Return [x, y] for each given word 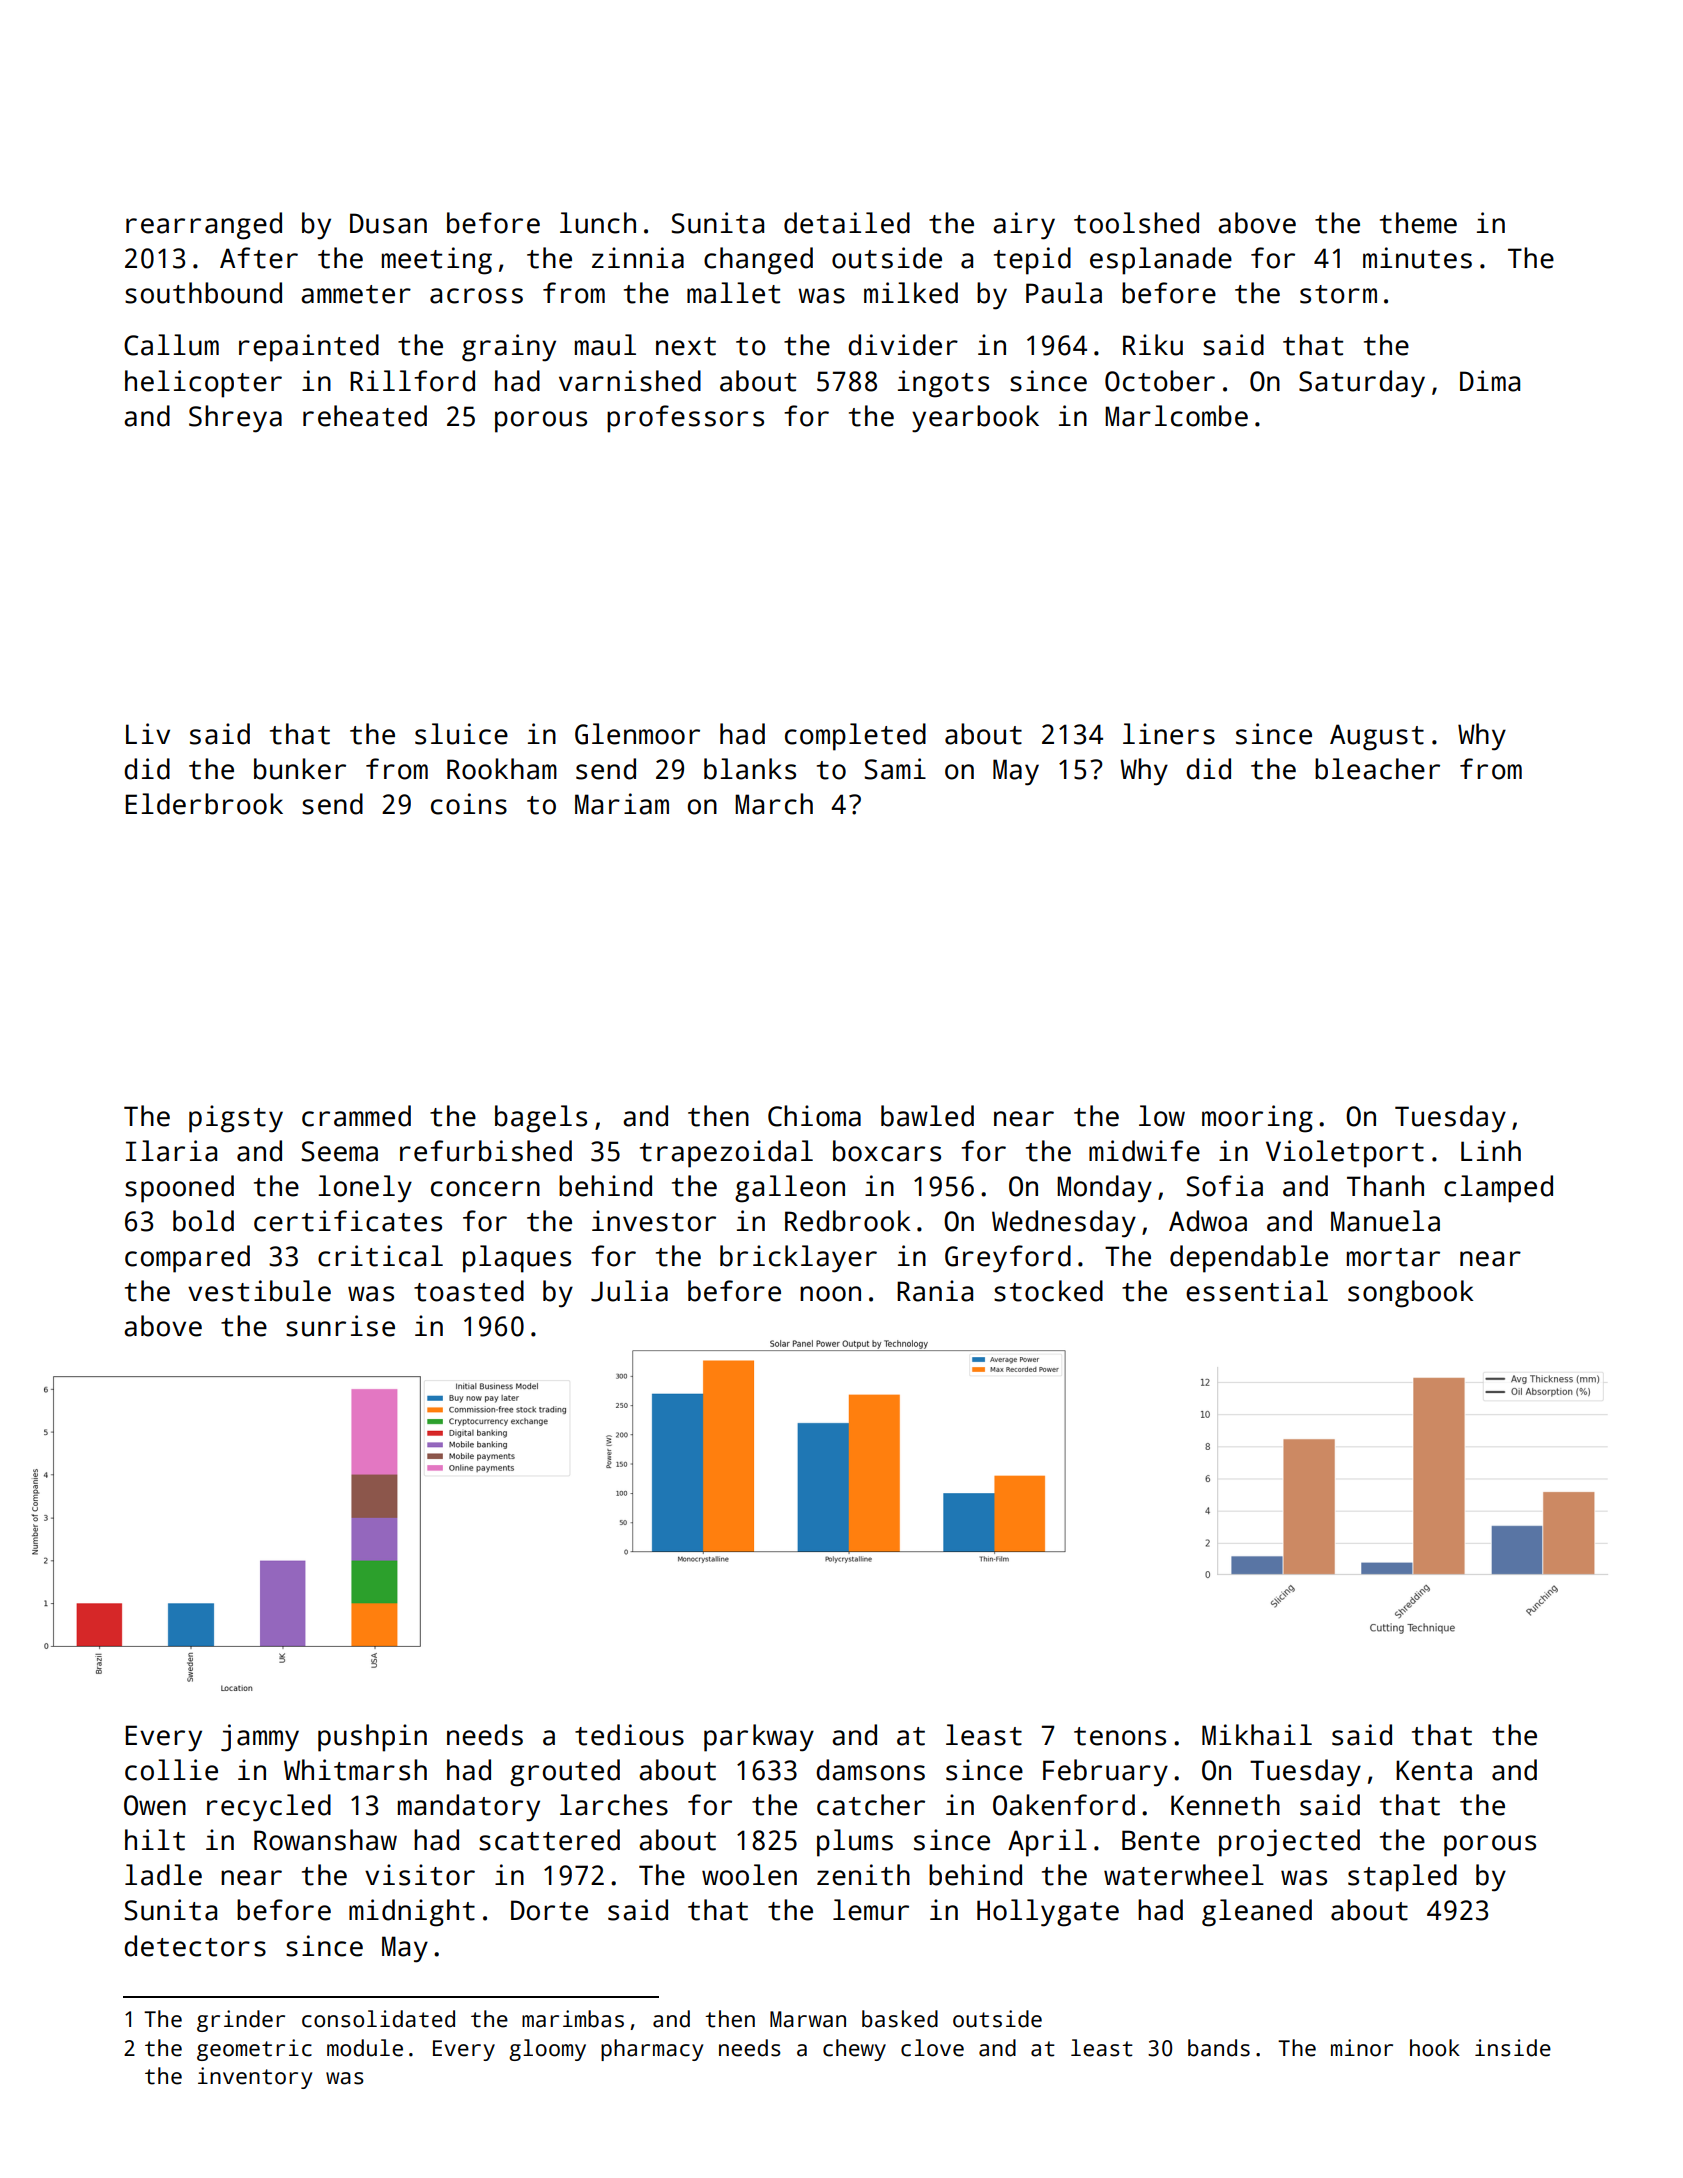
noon [830, 1294]
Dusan [388, 223]
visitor [420, 1875]
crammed [356, 1116]
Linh [1491, 1150]
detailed [847, 223]
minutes [1417, 258]
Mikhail [1257, 1735]
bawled [927, 1116]
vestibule [259, 1291]
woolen [749, 1875]
